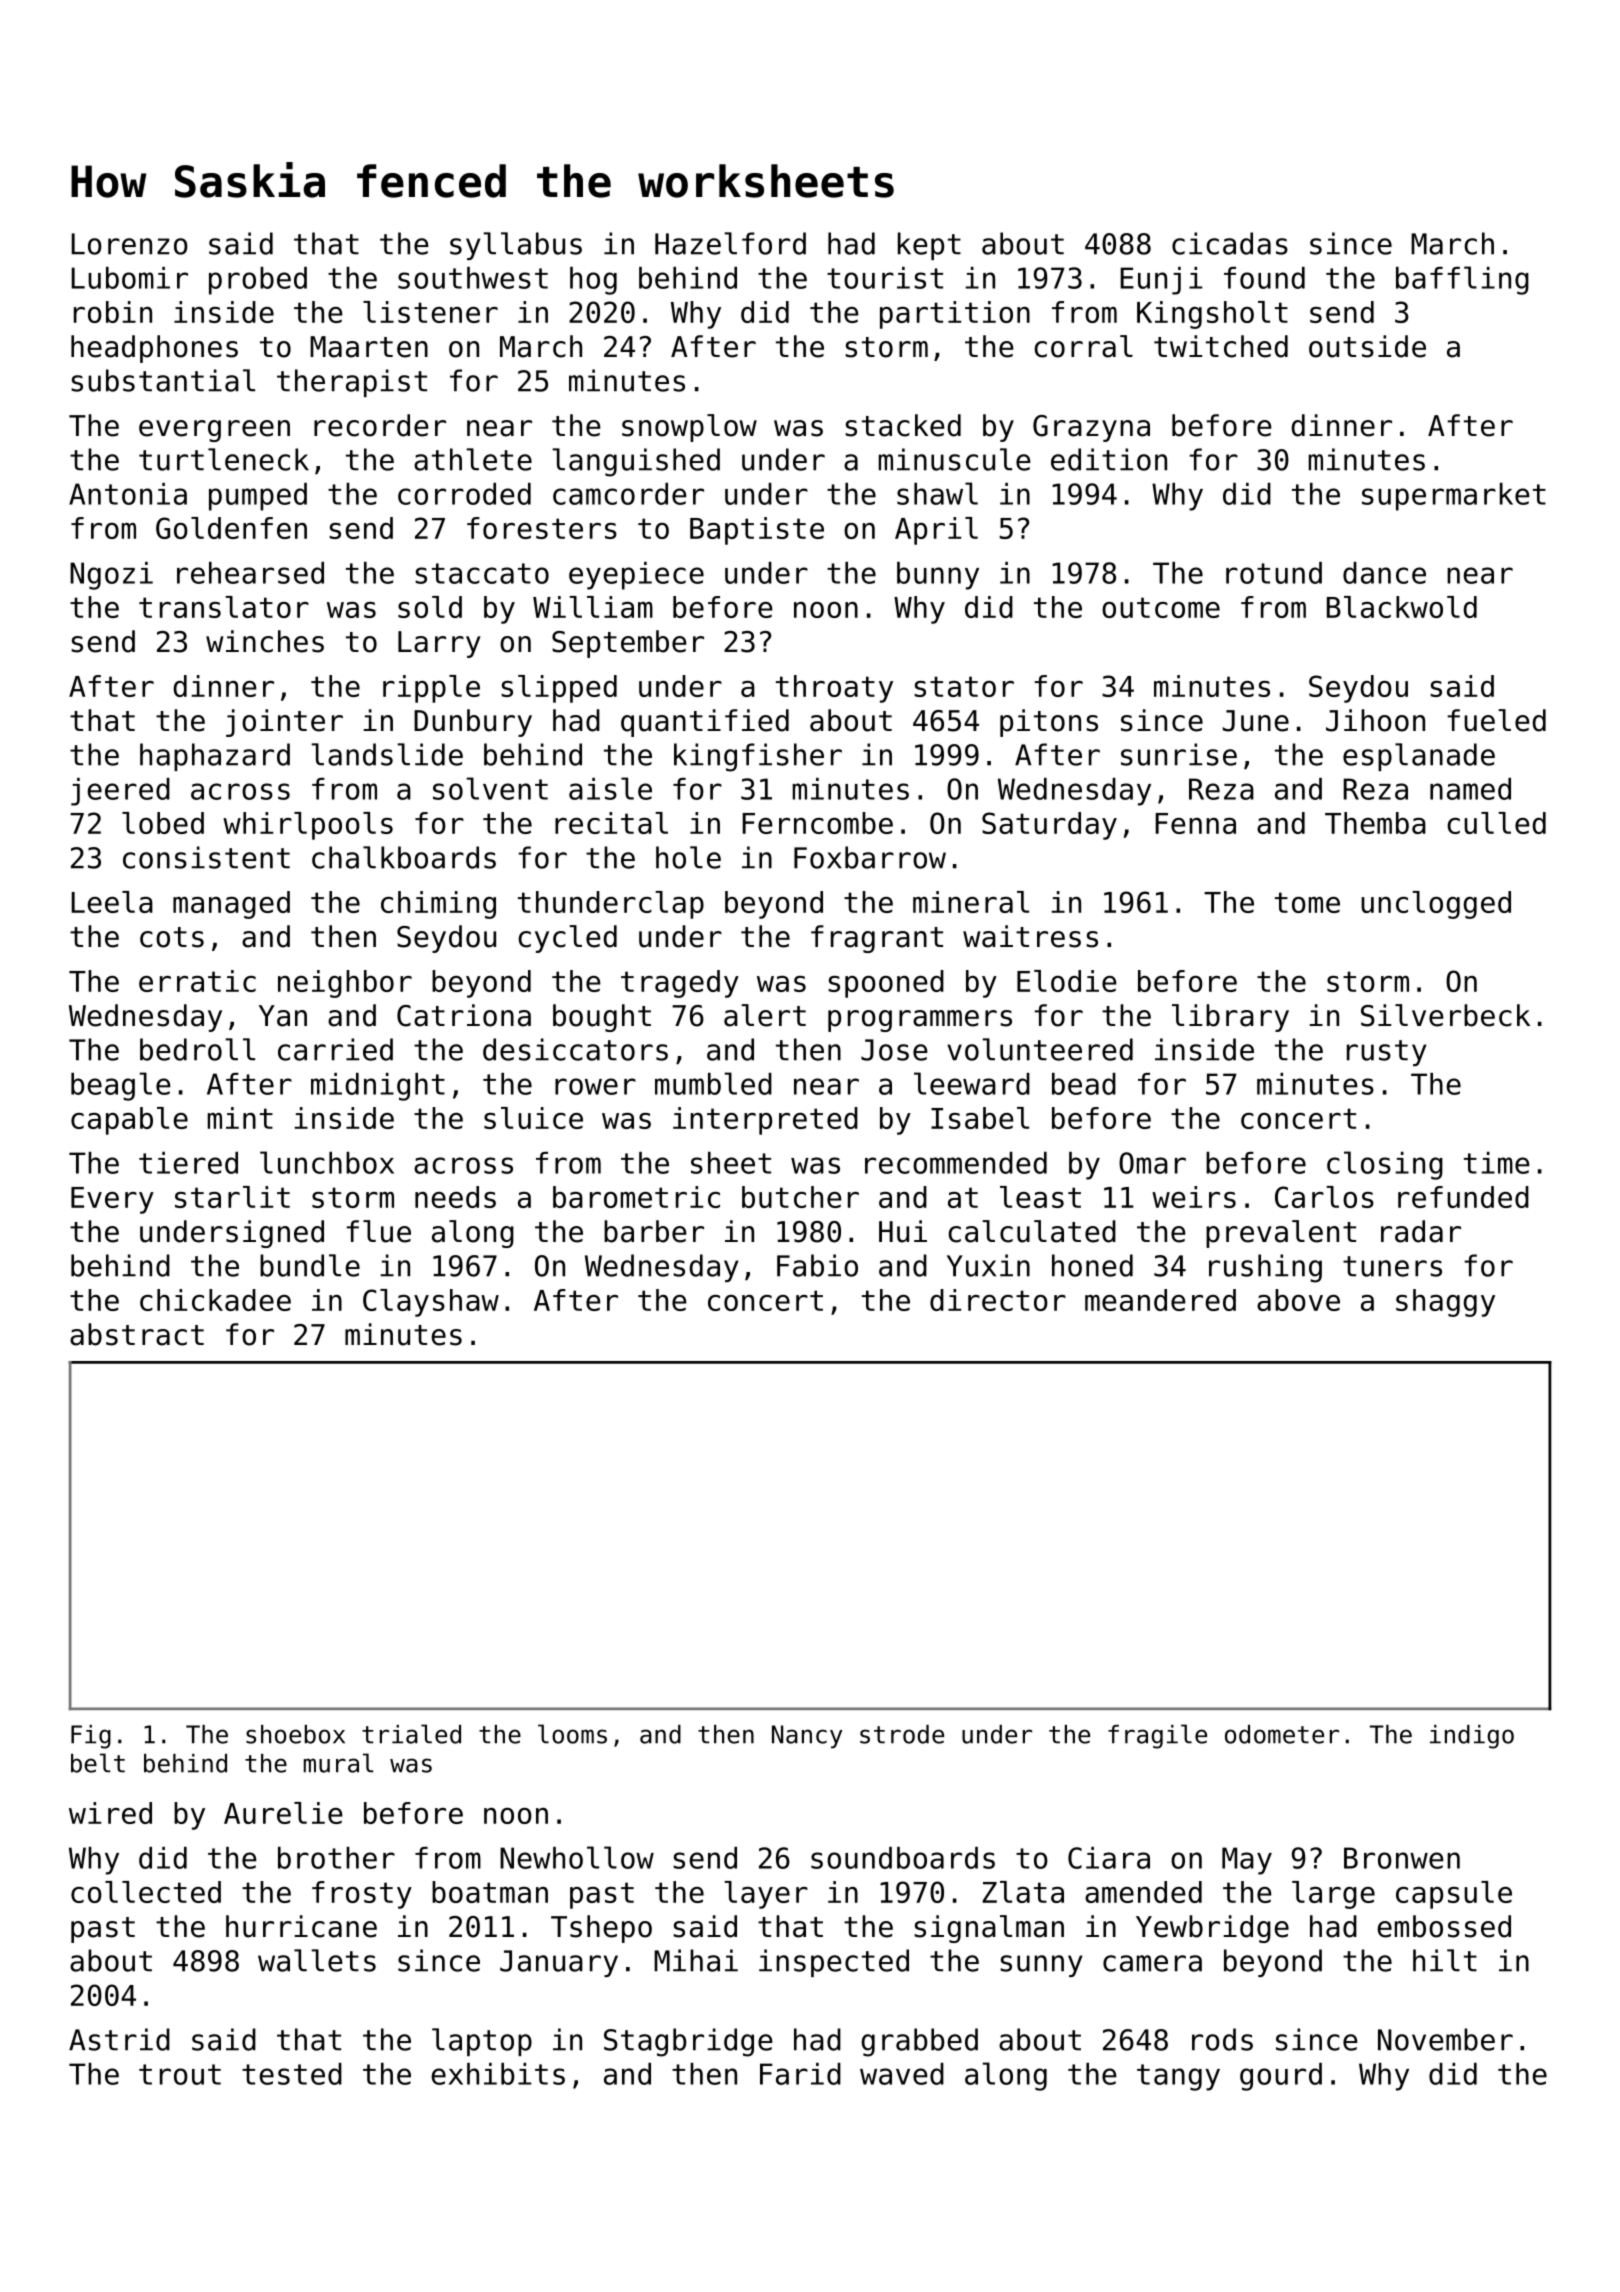  Describe the element at coordinates (998, 1300) in the image. I see `director` at that location.
